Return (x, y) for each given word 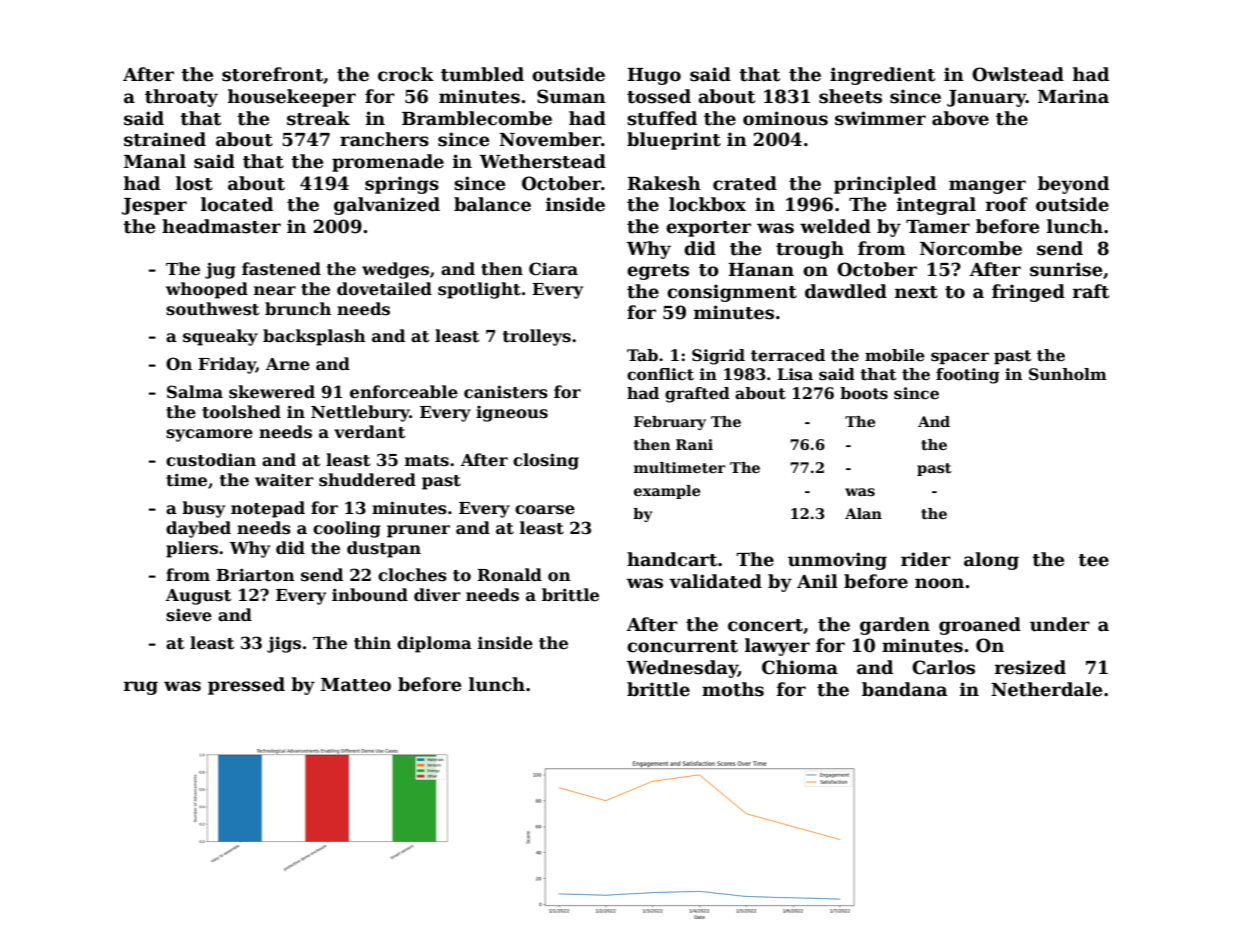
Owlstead (1018, 74)
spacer (960, 358)
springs (402, 185)
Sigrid (718, 357)
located (237, 204)
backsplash (314, 337)
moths (733, 689)
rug (141, 688)
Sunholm (1068, 374)
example (667, 492)
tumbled (482, 74)
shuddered (367, 480)
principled (885, 185)
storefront (272, 74)
